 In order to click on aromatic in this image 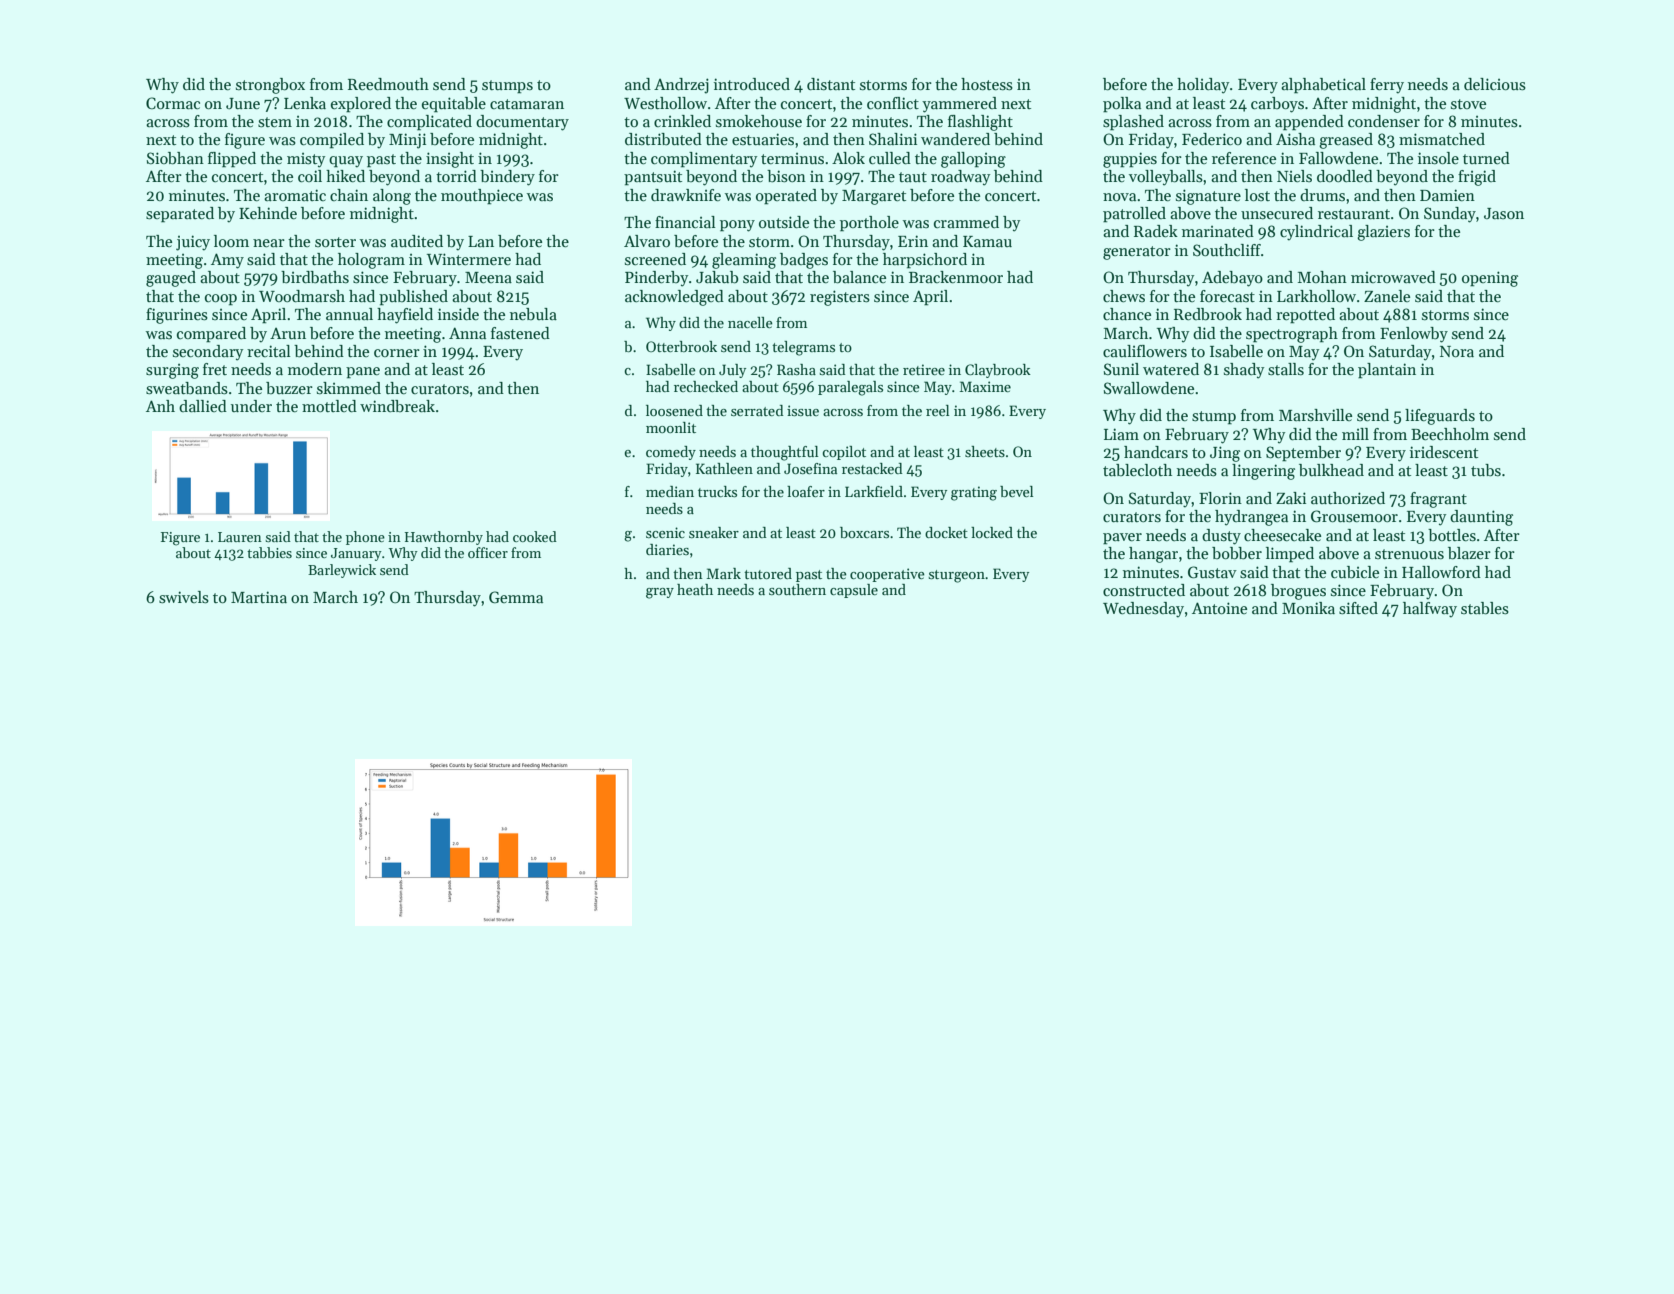, I will do `click(295, 195)`.
